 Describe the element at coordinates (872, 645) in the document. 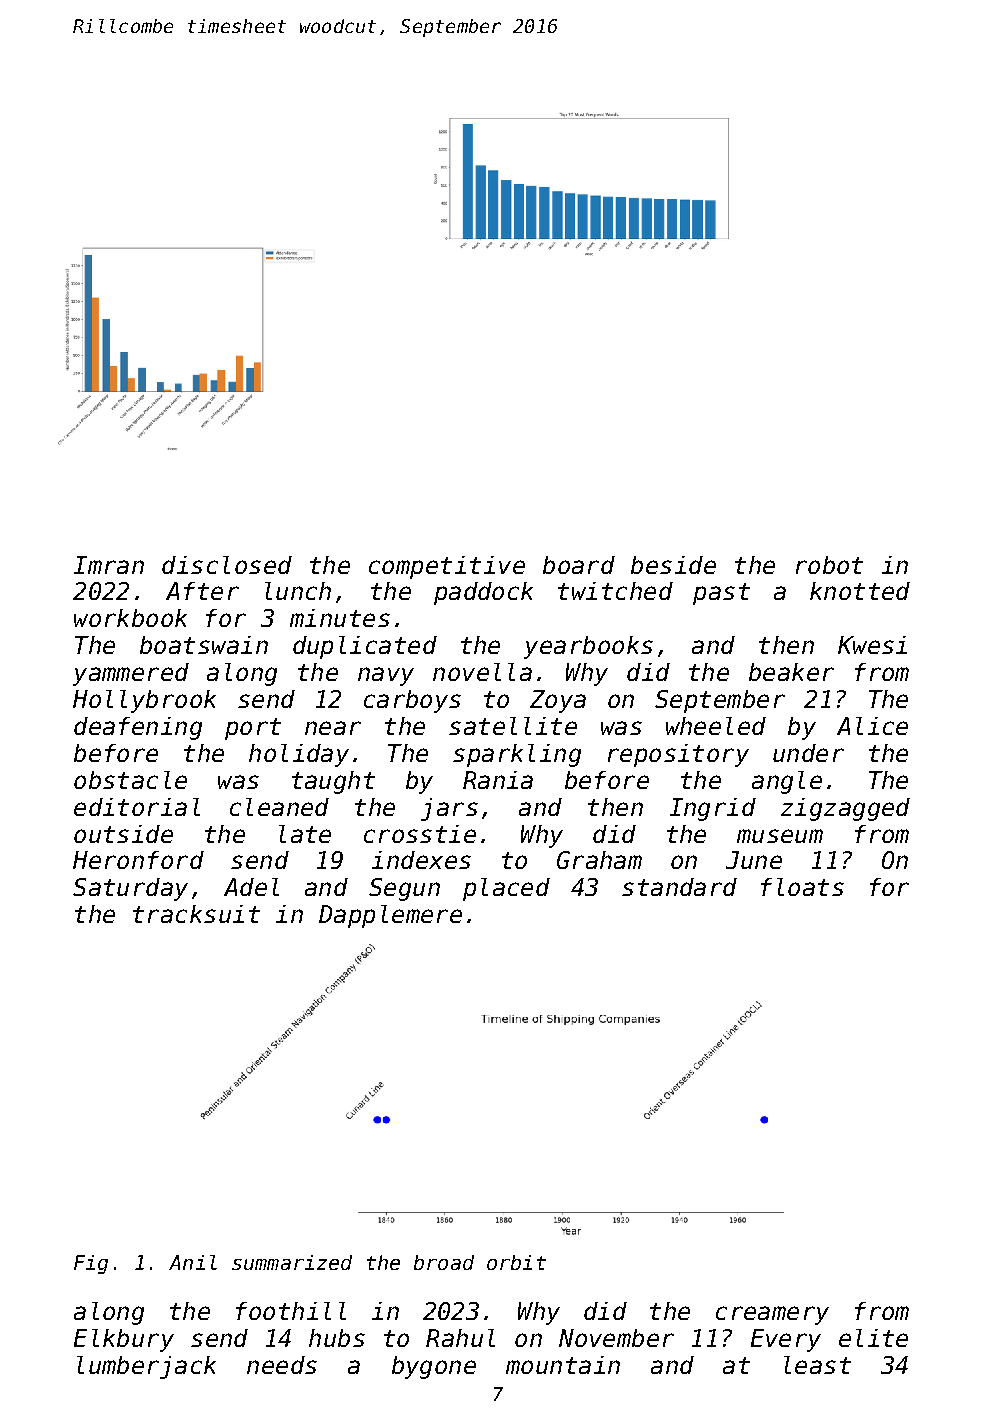

I see `Kwesi` at that location.
